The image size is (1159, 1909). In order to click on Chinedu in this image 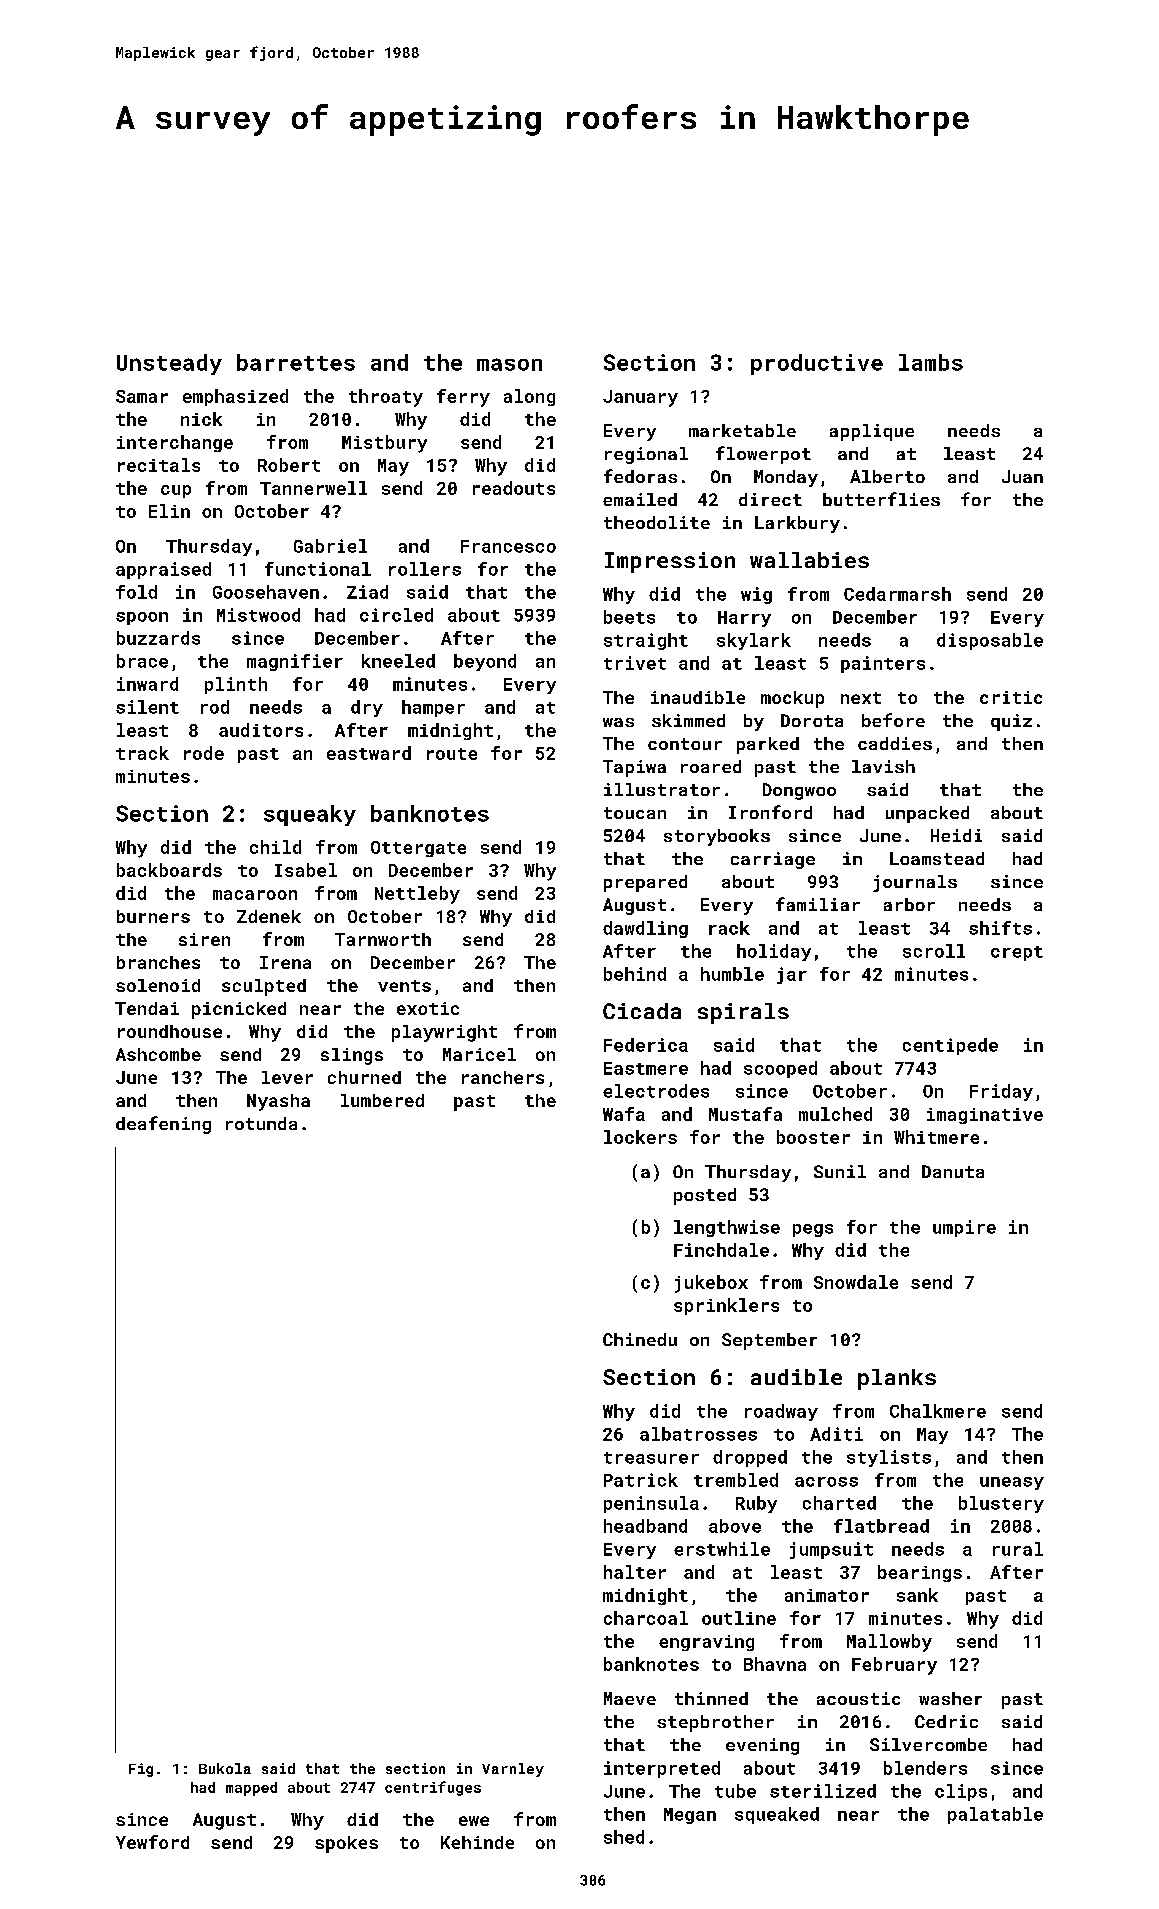, I will do `click(640, 1339)`.
